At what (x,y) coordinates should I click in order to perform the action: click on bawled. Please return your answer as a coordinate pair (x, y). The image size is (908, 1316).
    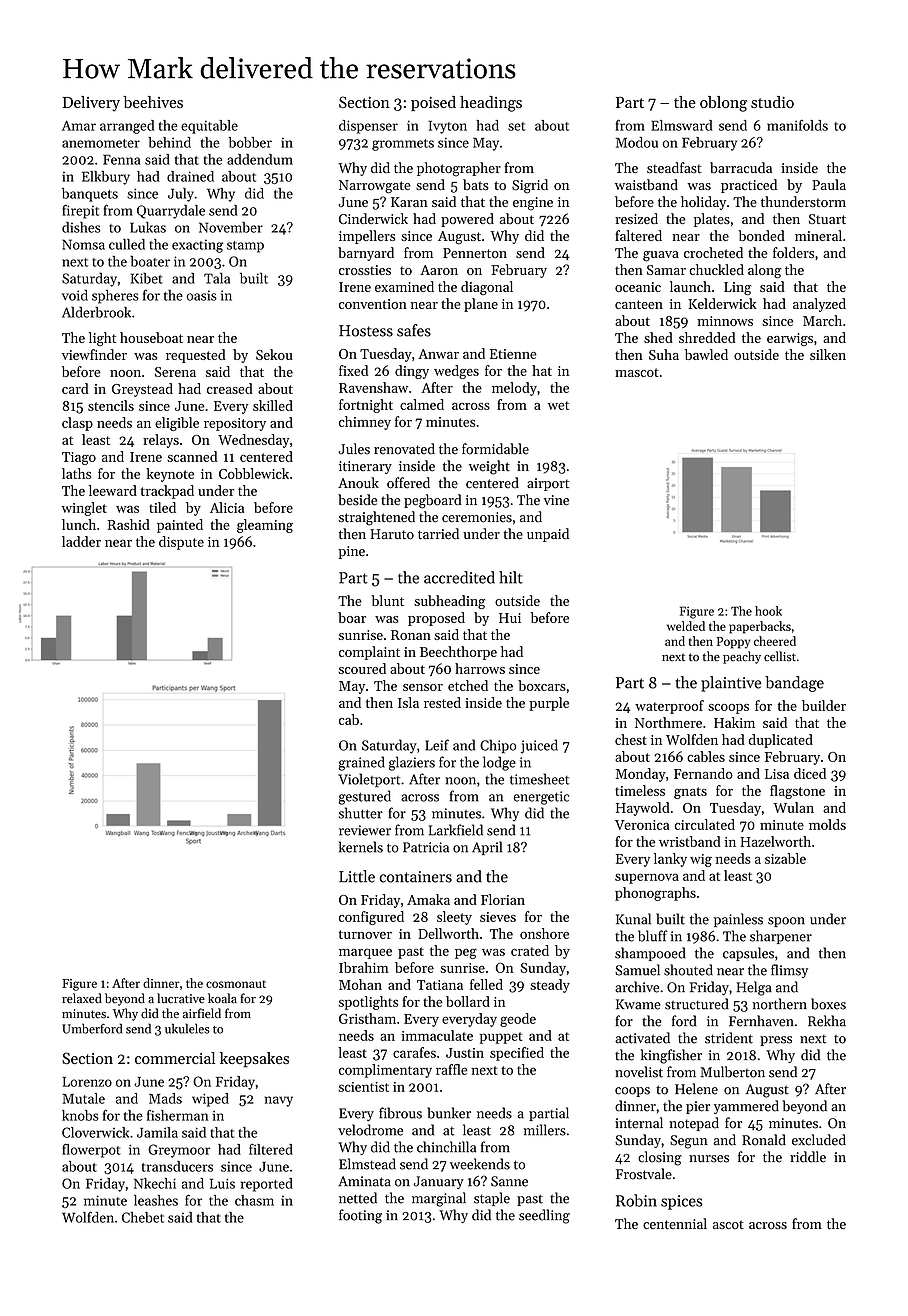
    Looking at the image, I should click on (706, 354).
